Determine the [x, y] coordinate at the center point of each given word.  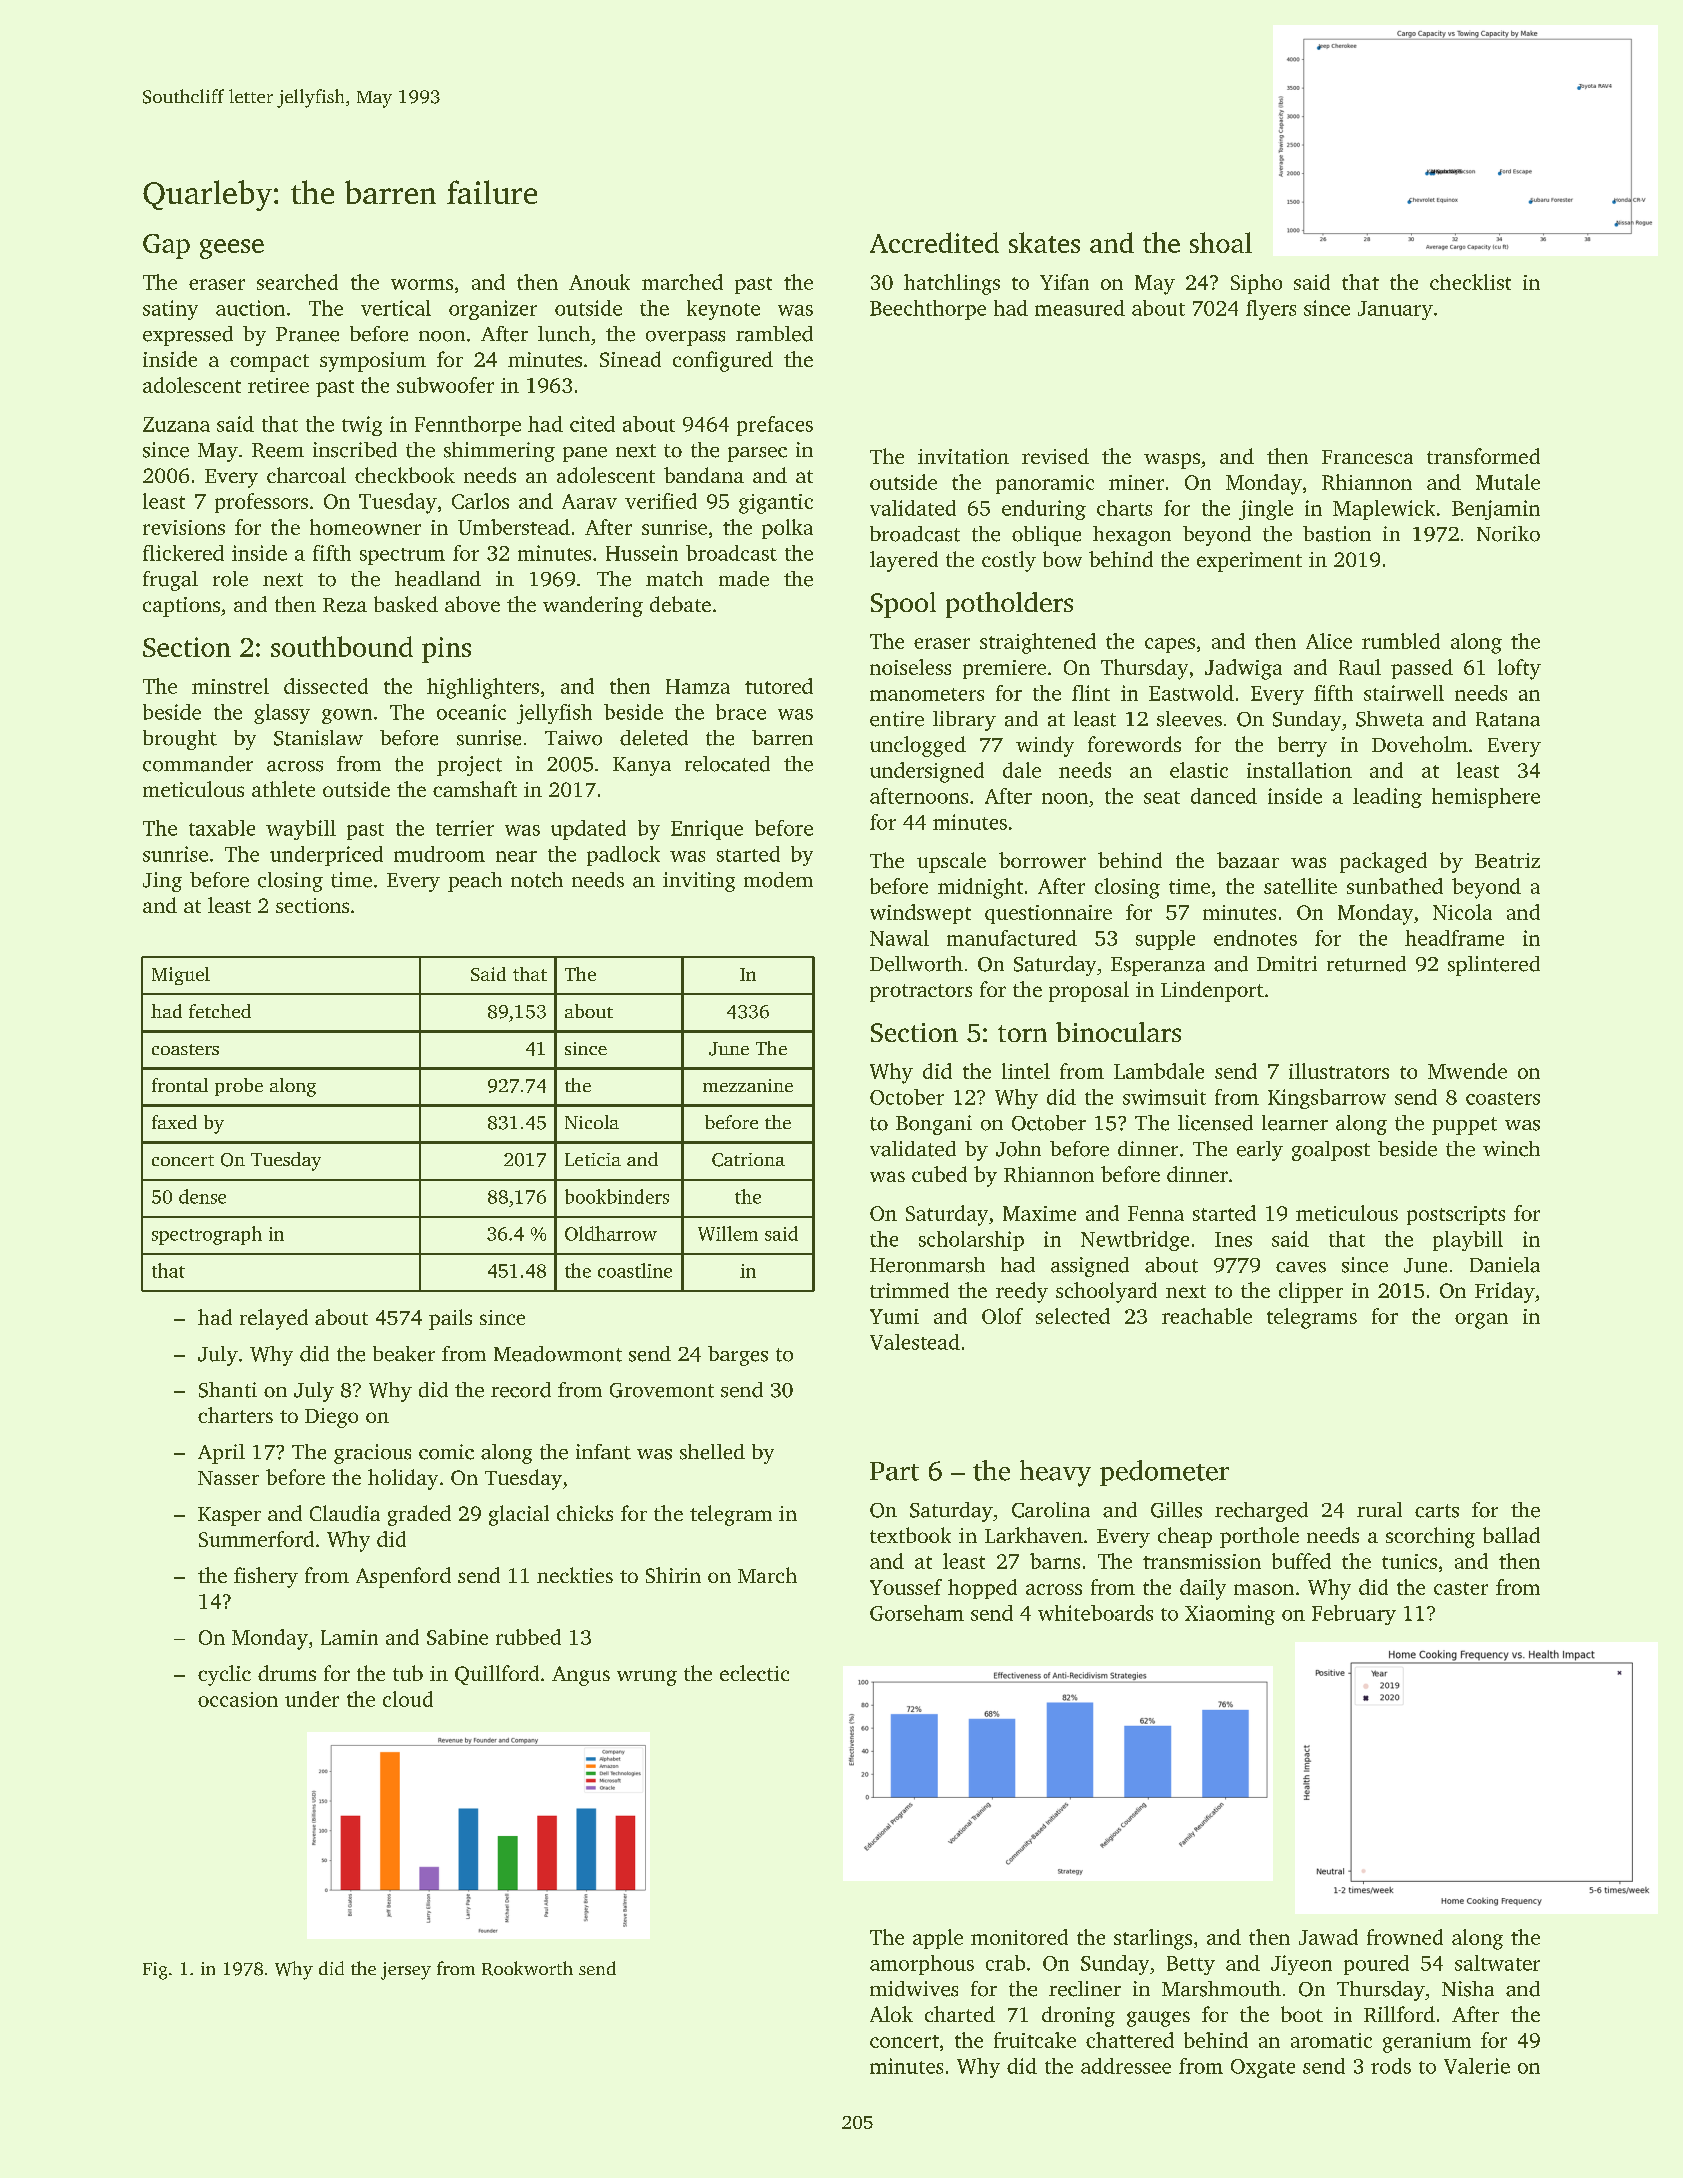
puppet [1464, 1126]
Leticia [593, 1159]
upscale [951, 862]
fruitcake [1035, 2040]
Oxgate [1263, 2068]
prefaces [775, 426]
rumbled [1401, 641]
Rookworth [527, 1968]
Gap [166, 246]
